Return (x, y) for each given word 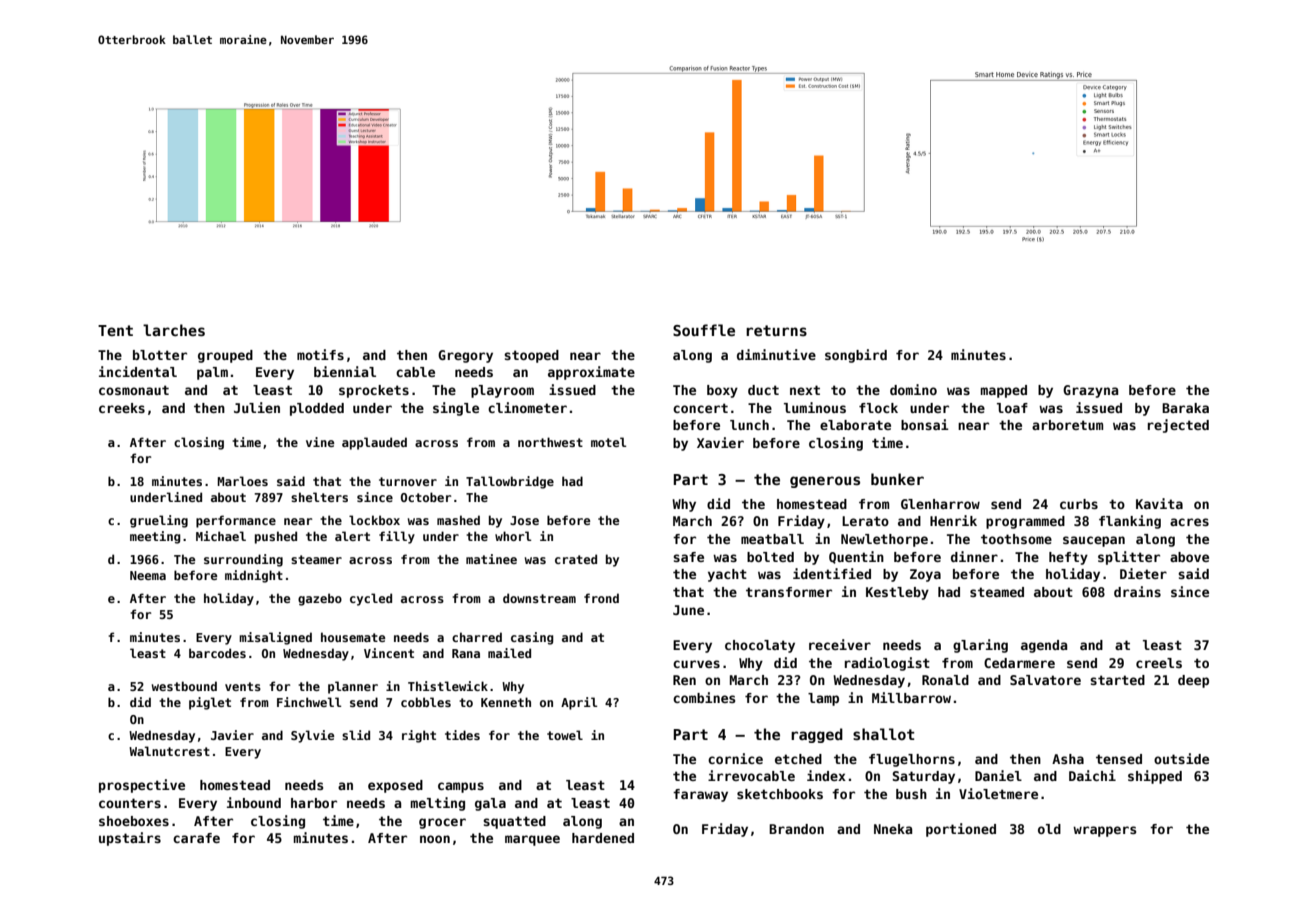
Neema (148, 575)
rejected (1178, 426)
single (456, 409)
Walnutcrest (169, 751)
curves (696, 664)
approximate (591, 373)
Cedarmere (1019, 663)
